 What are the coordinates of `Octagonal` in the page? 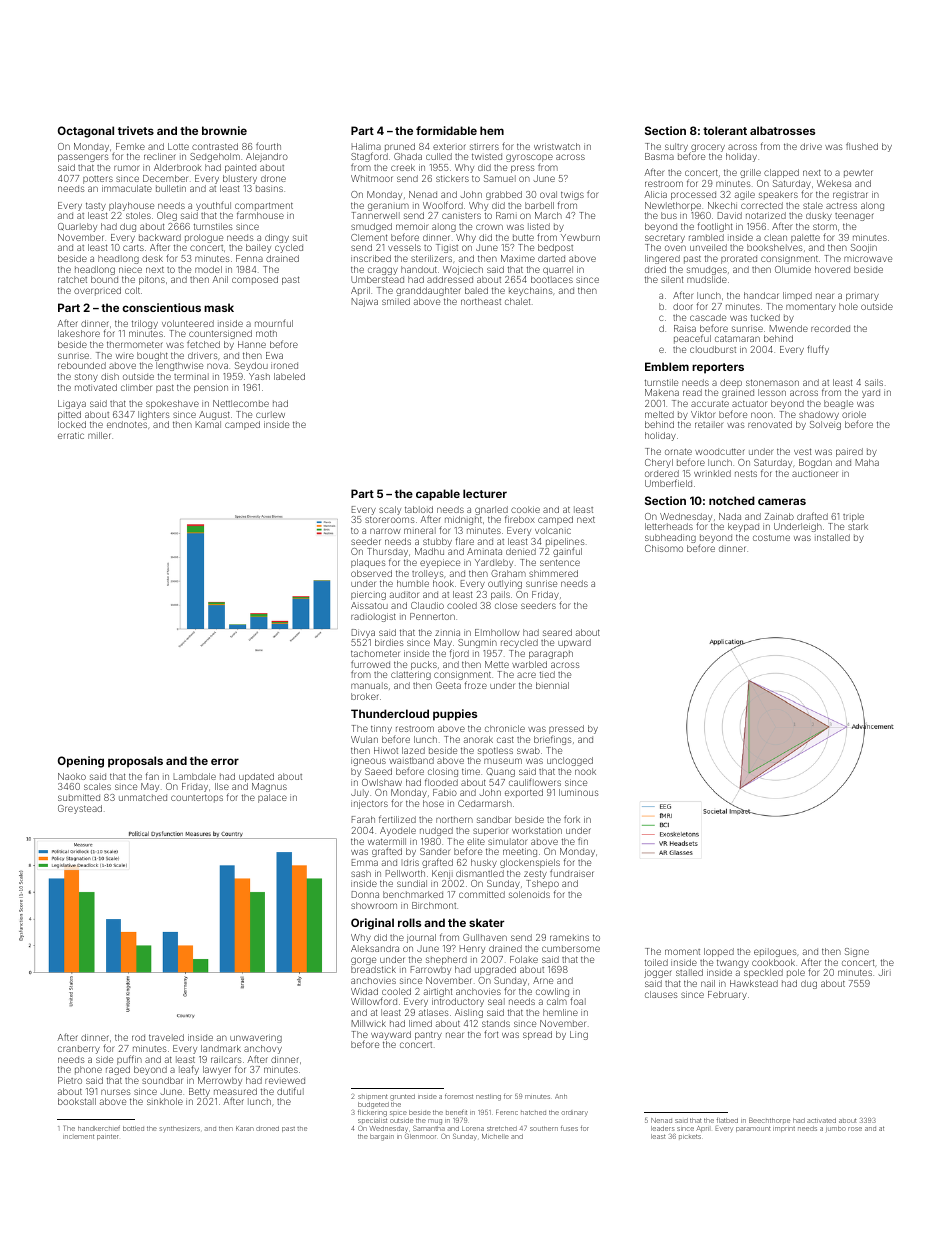 It's located at (86, 132).
